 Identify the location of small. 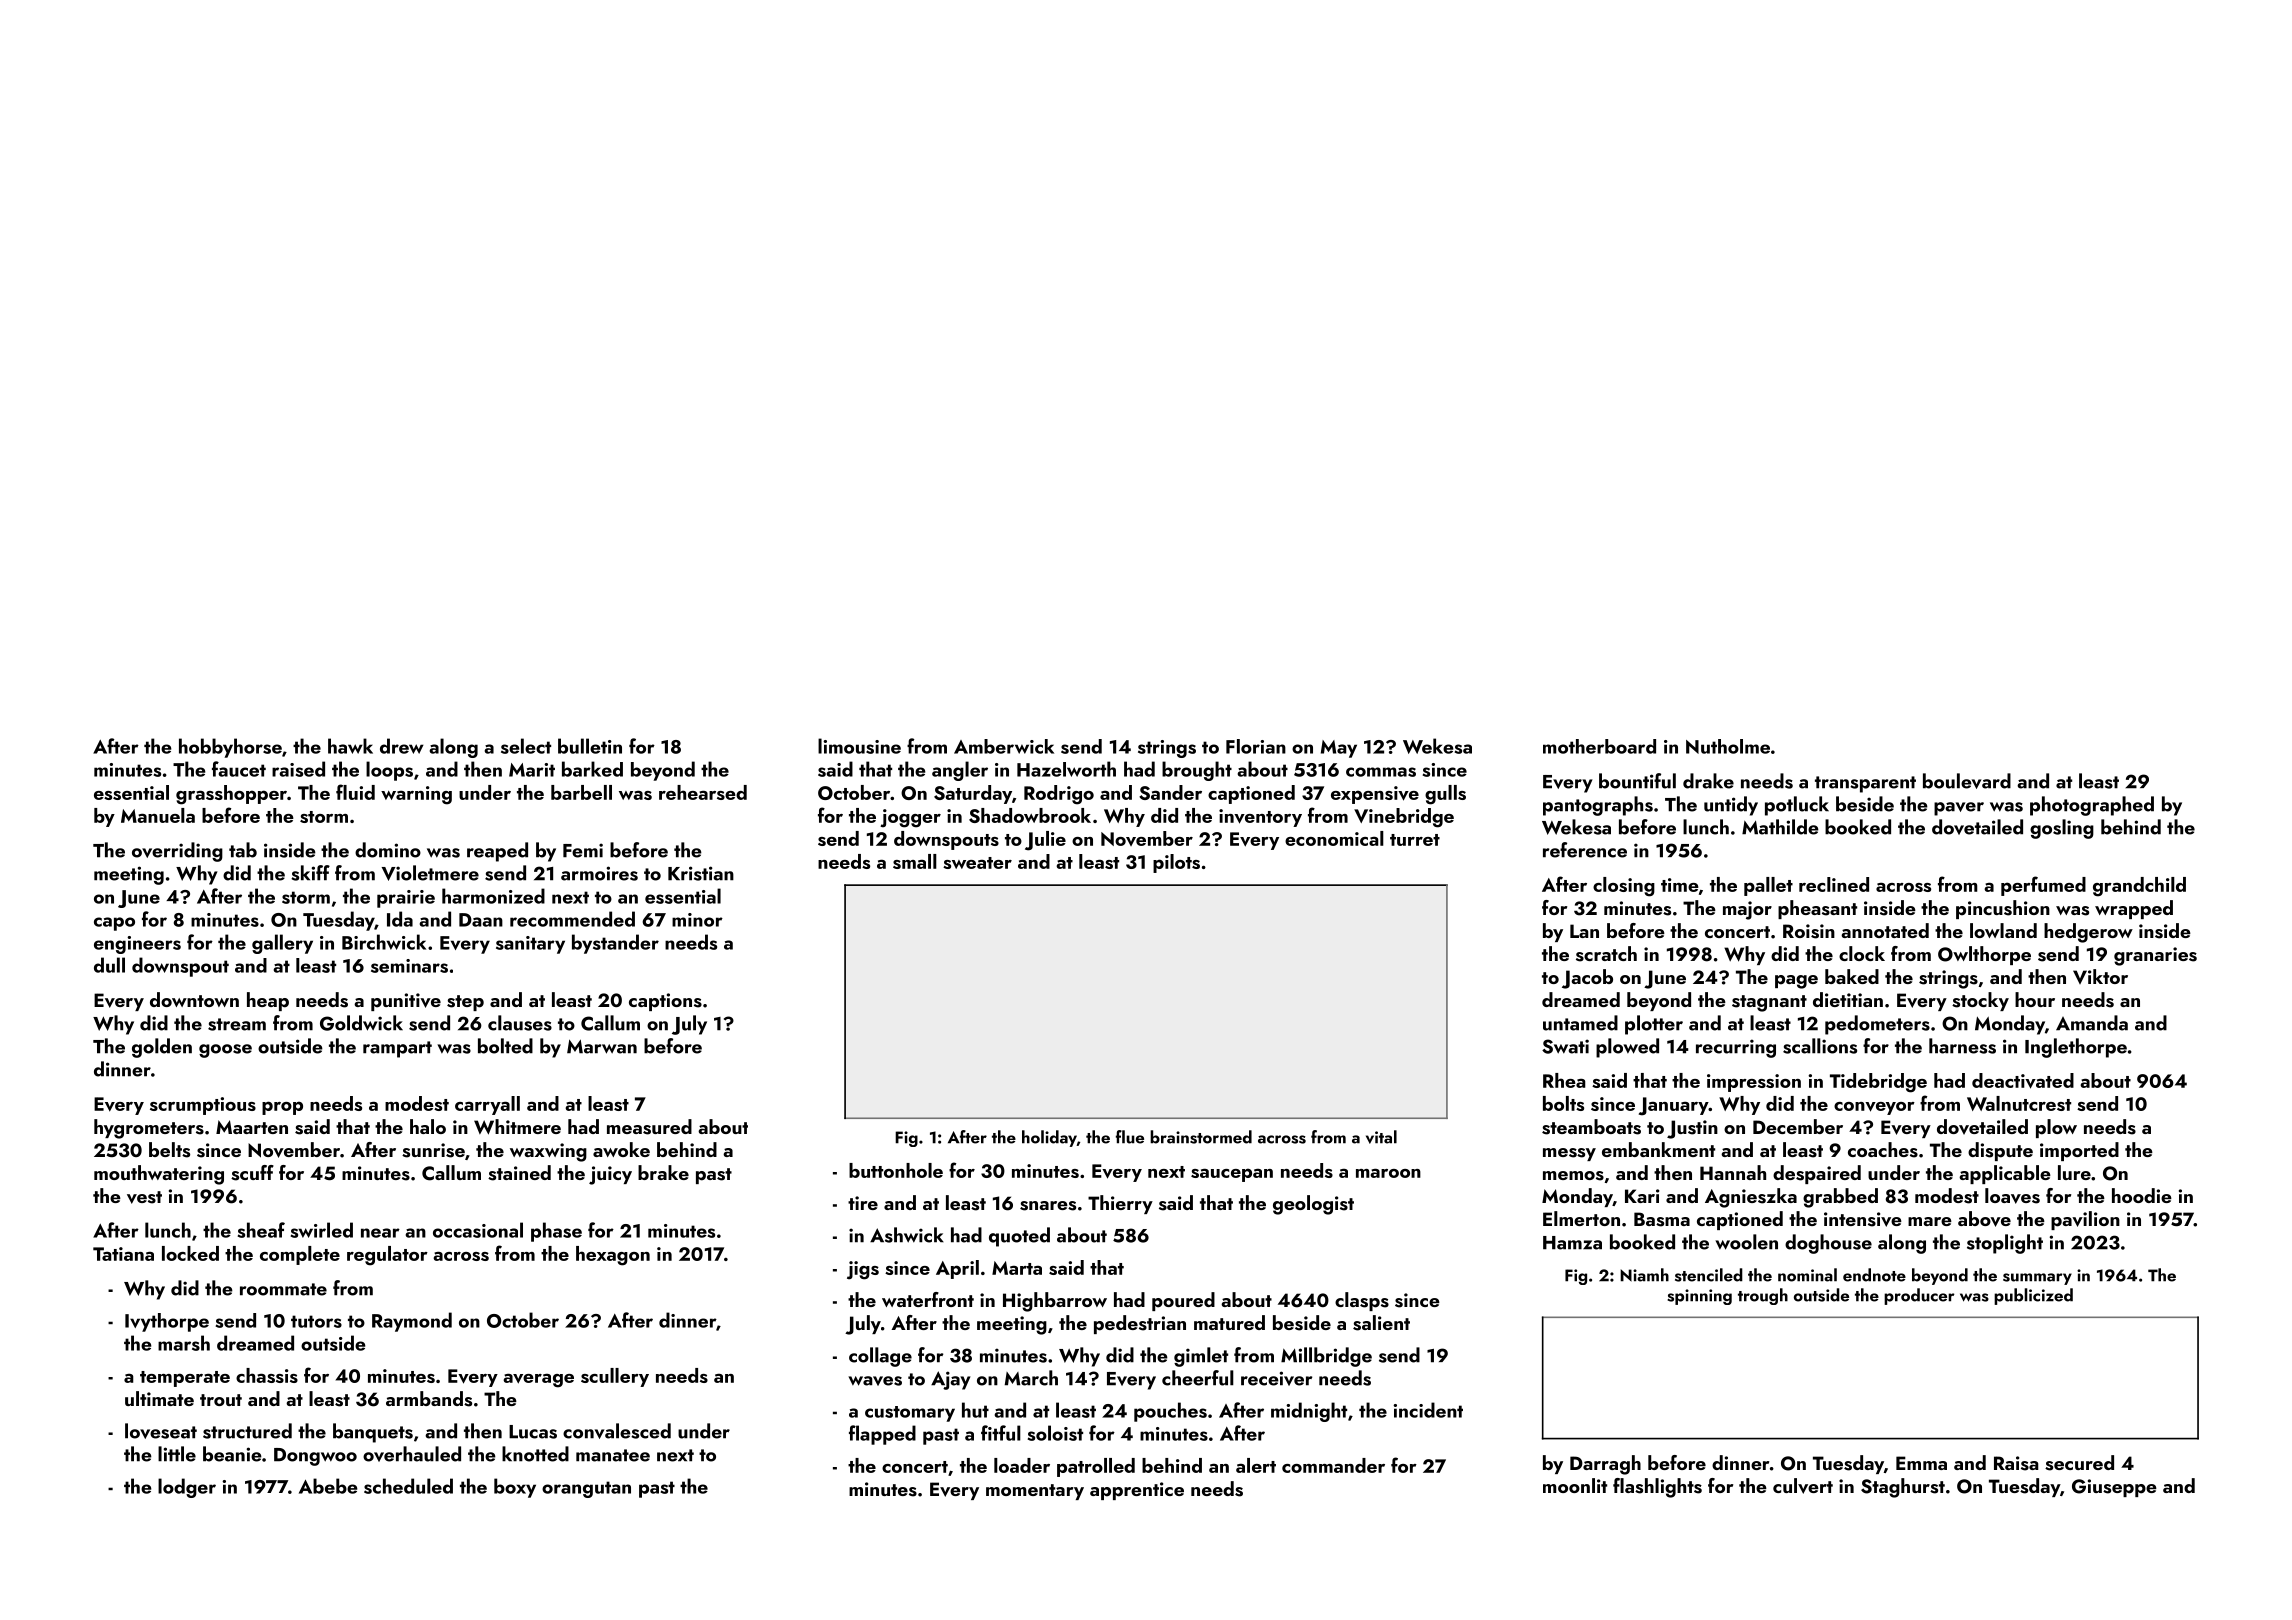
(915, 861).
